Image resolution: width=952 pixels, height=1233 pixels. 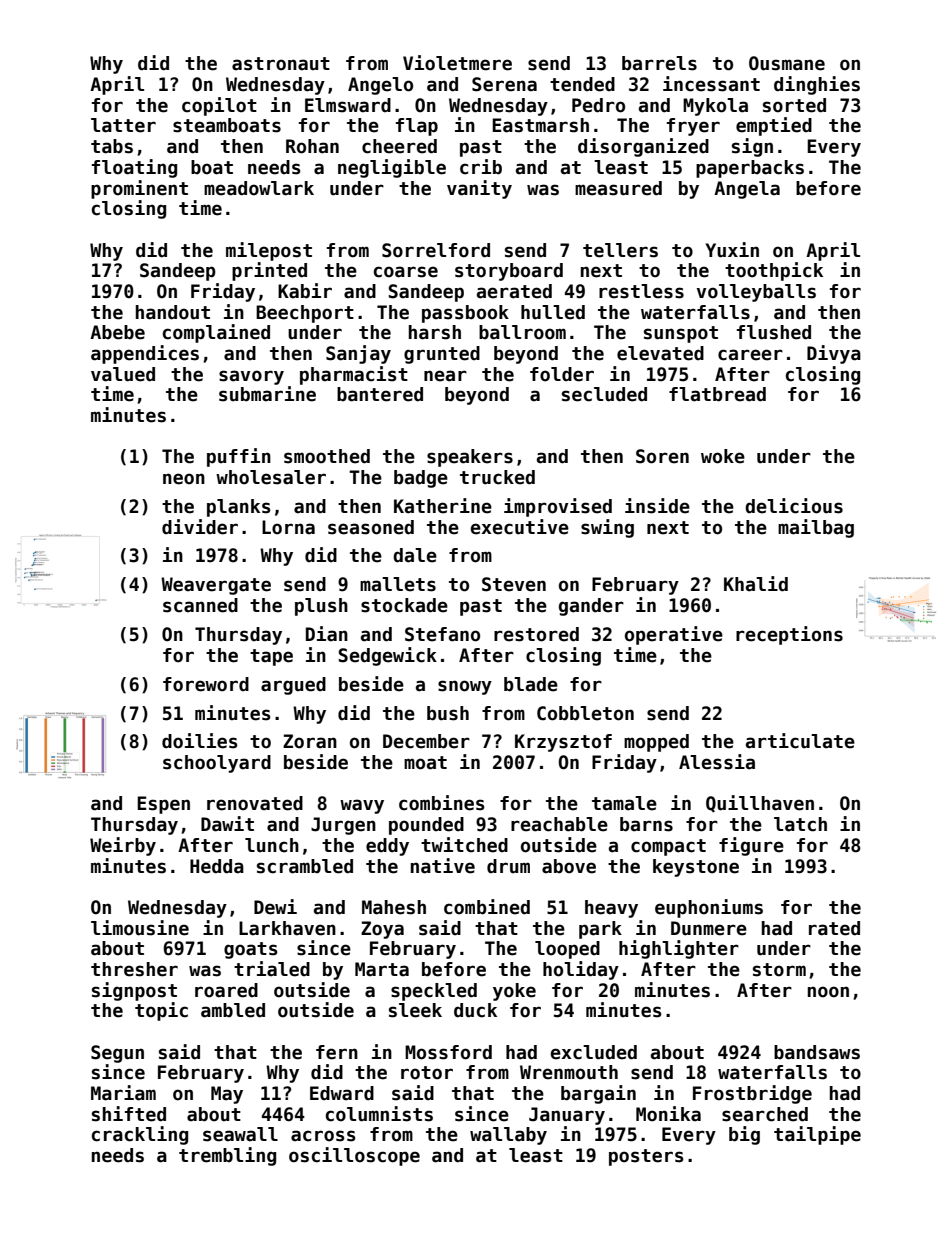 I want to click on articulate, so click(x=800, y=741).
